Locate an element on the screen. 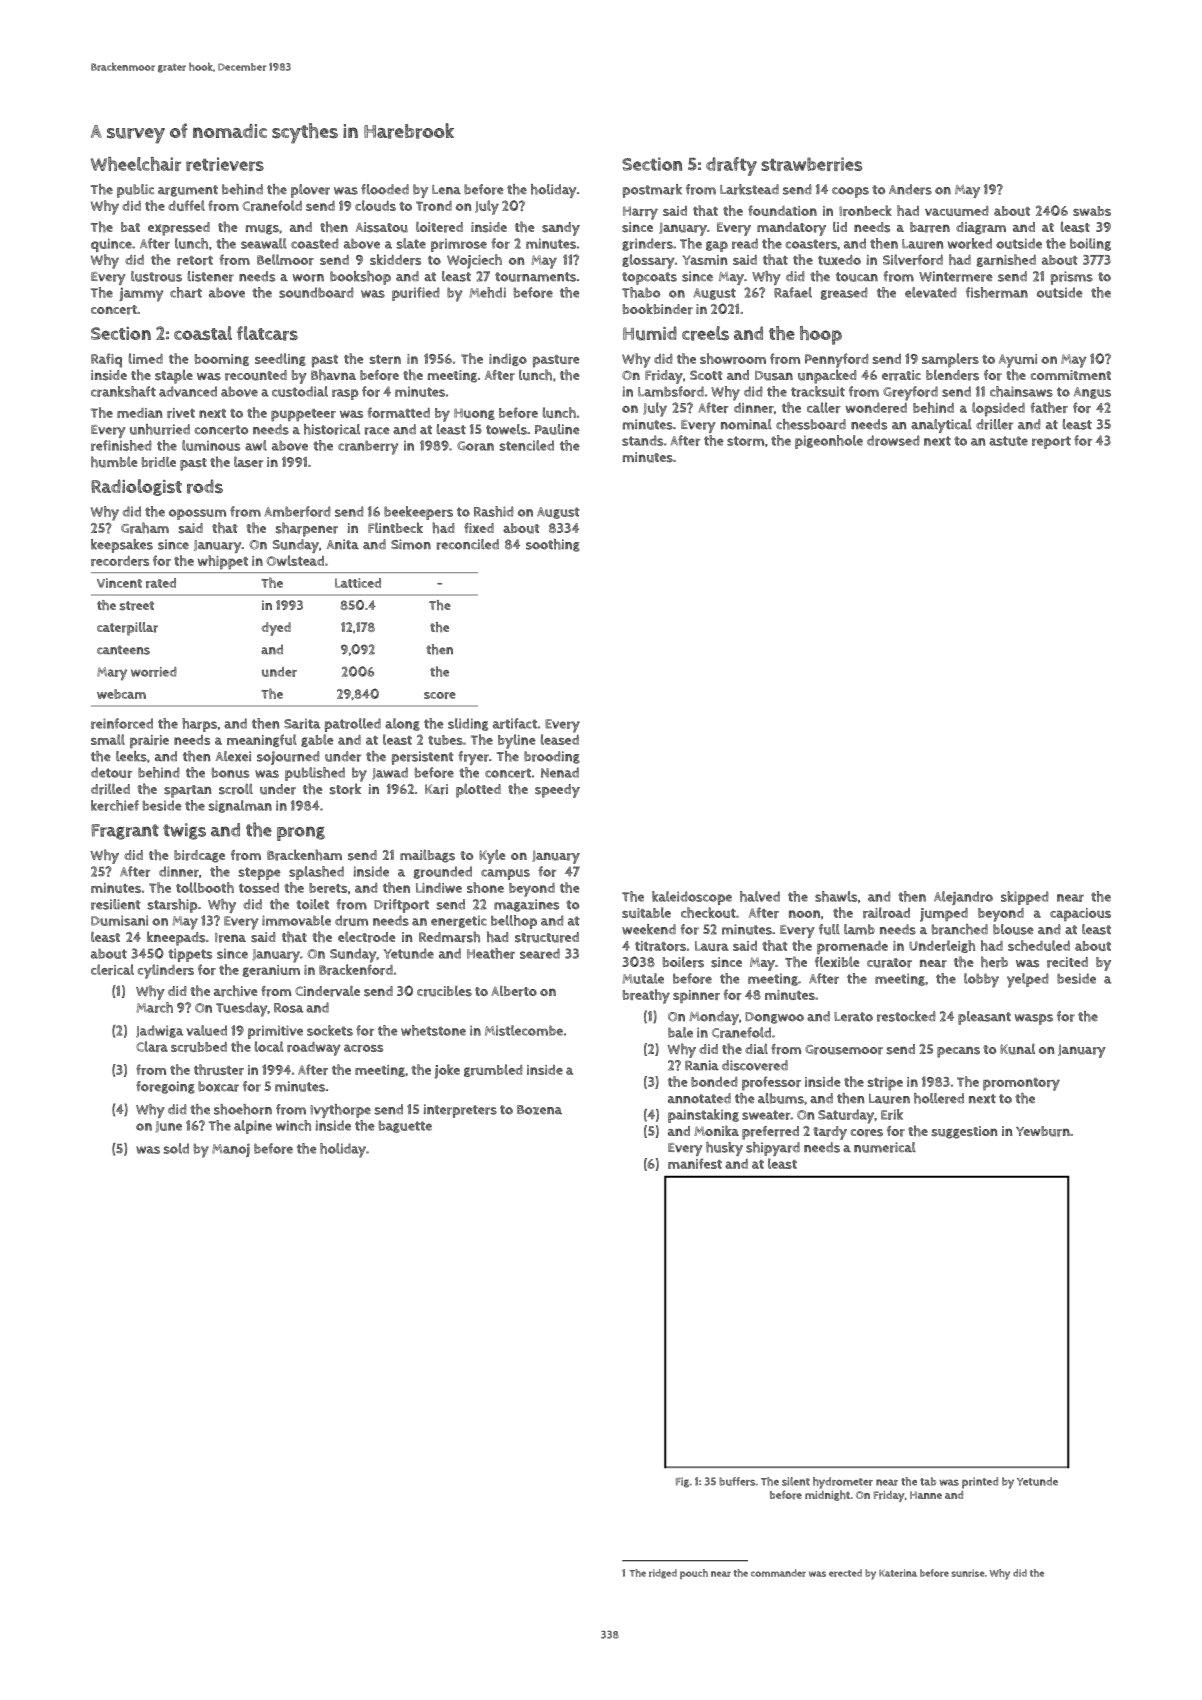 The height and width of the screenshot is (1700, 1202). prong is located at coordinates (301, 833).
